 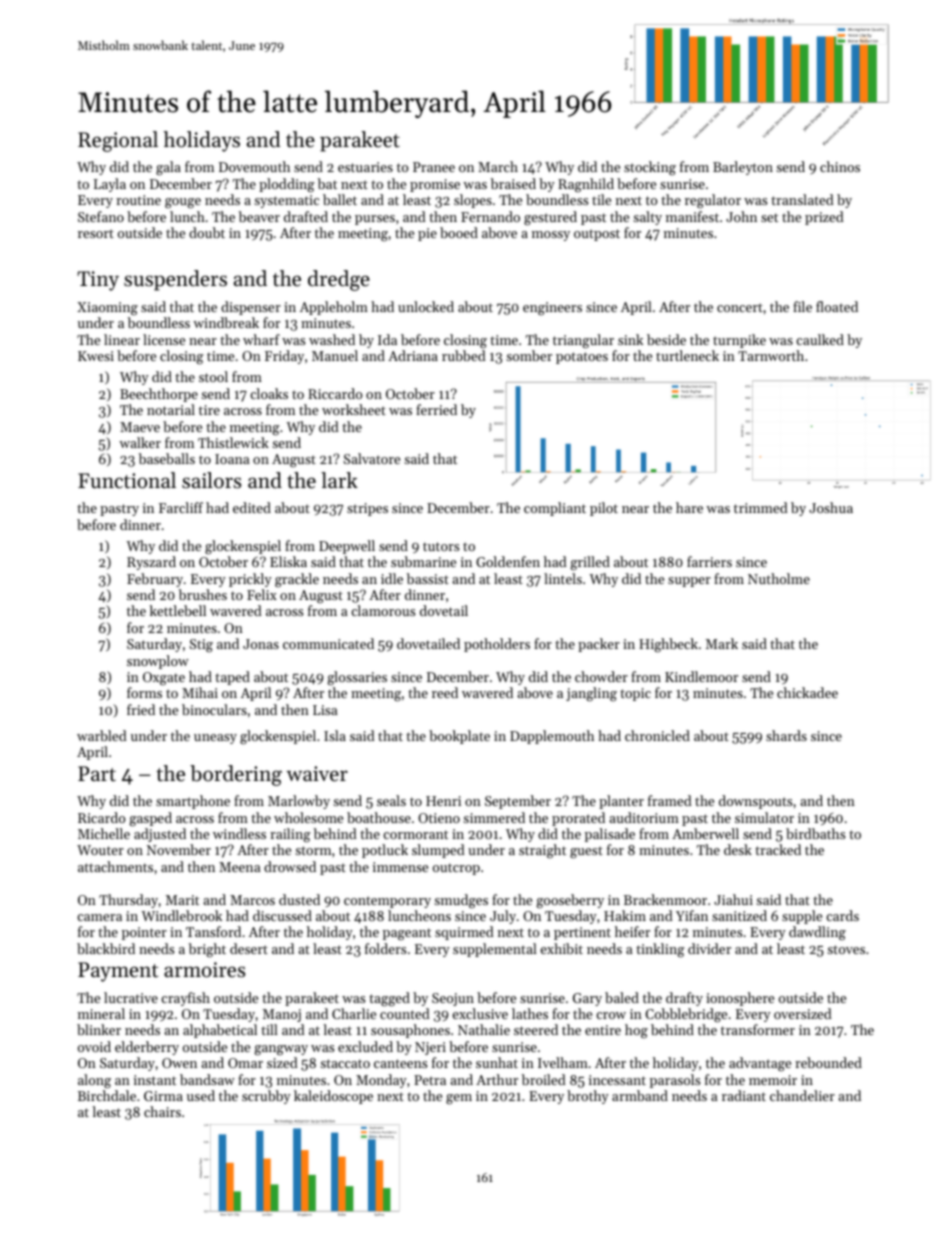 What do you see at coordinates (333, 1097) in the page?
I see `kaleidoscope` at bounding box center [333, 1097].
